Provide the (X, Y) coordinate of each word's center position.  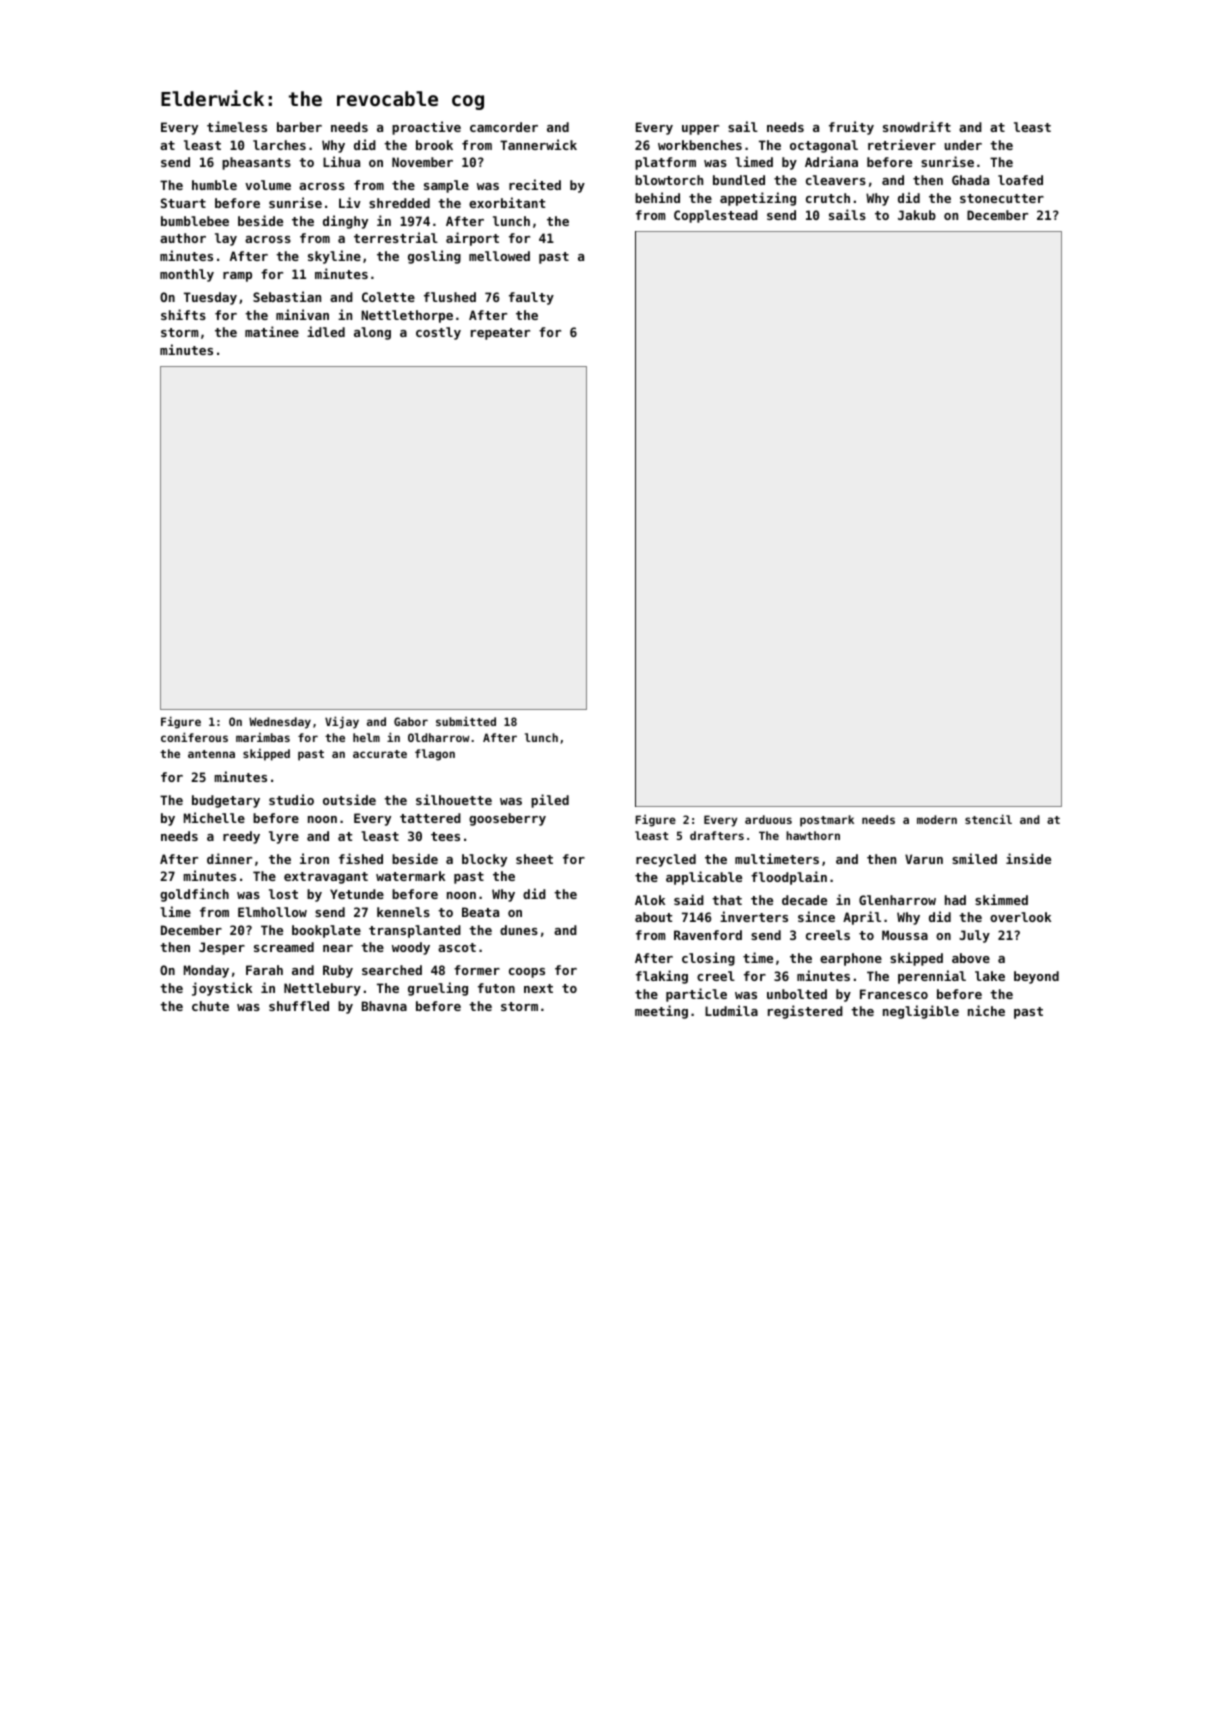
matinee (272, 331)
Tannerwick (538, 144)
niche (986, 1010)
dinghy (345, 222)
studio (291, 799)
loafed (1020, 180)
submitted (466, 721)
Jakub (917, 215)
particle (696, 995)
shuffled (299, 1006)
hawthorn (813, 835)
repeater (500, 334)
